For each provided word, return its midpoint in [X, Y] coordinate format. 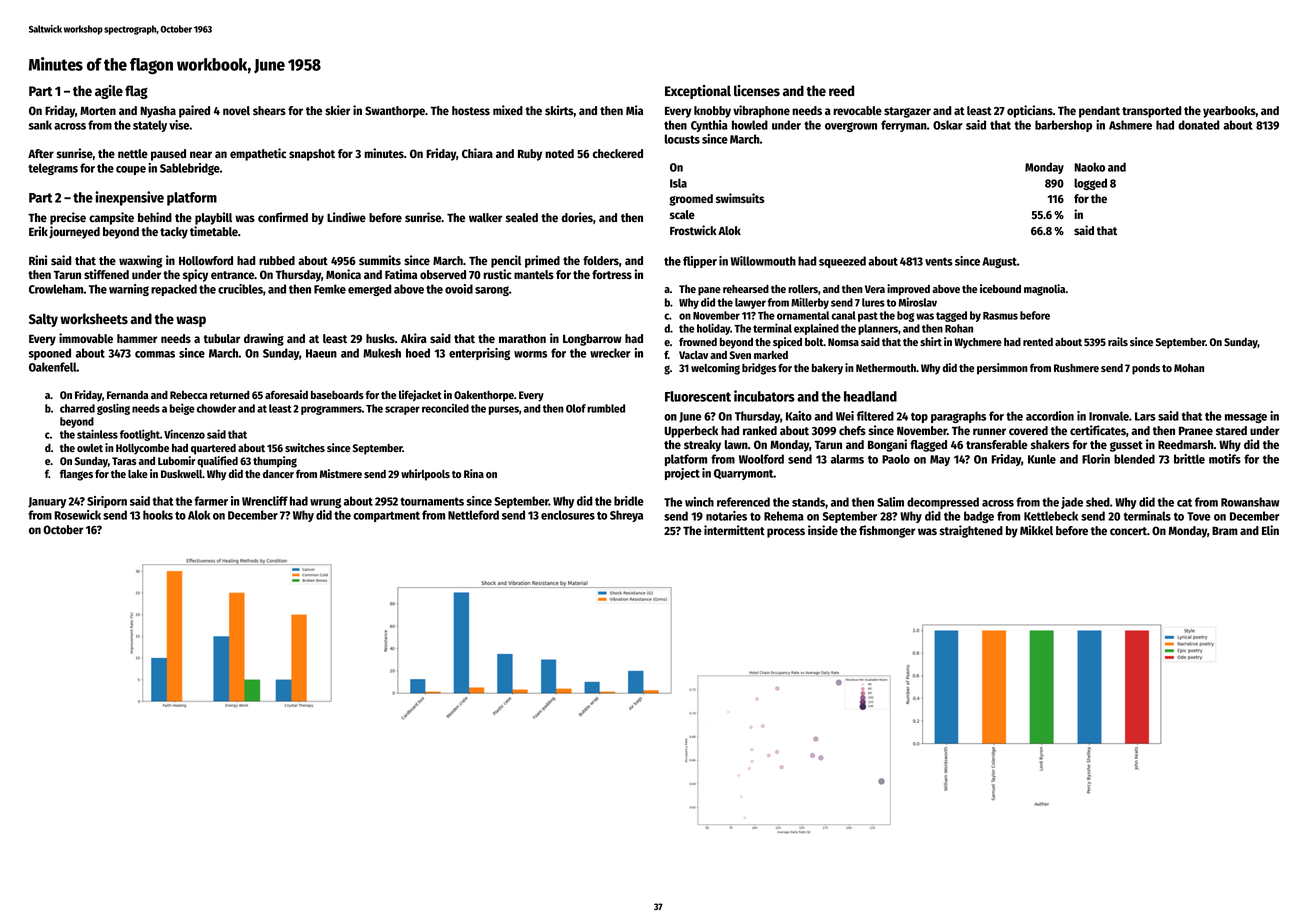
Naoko [1089, 167]
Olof [576, 408]
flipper [700, 262]
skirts [559, 110]
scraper [402, 410]
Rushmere [1076, 368]
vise [179, 125]
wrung [325, 503]
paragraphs [958, 417]
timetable [214, 231]
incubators [764, 396]
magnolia [1045, 290]
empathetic [258, 154]
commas [155, 354]
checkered [618, 153]
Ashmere [1130, 125]
